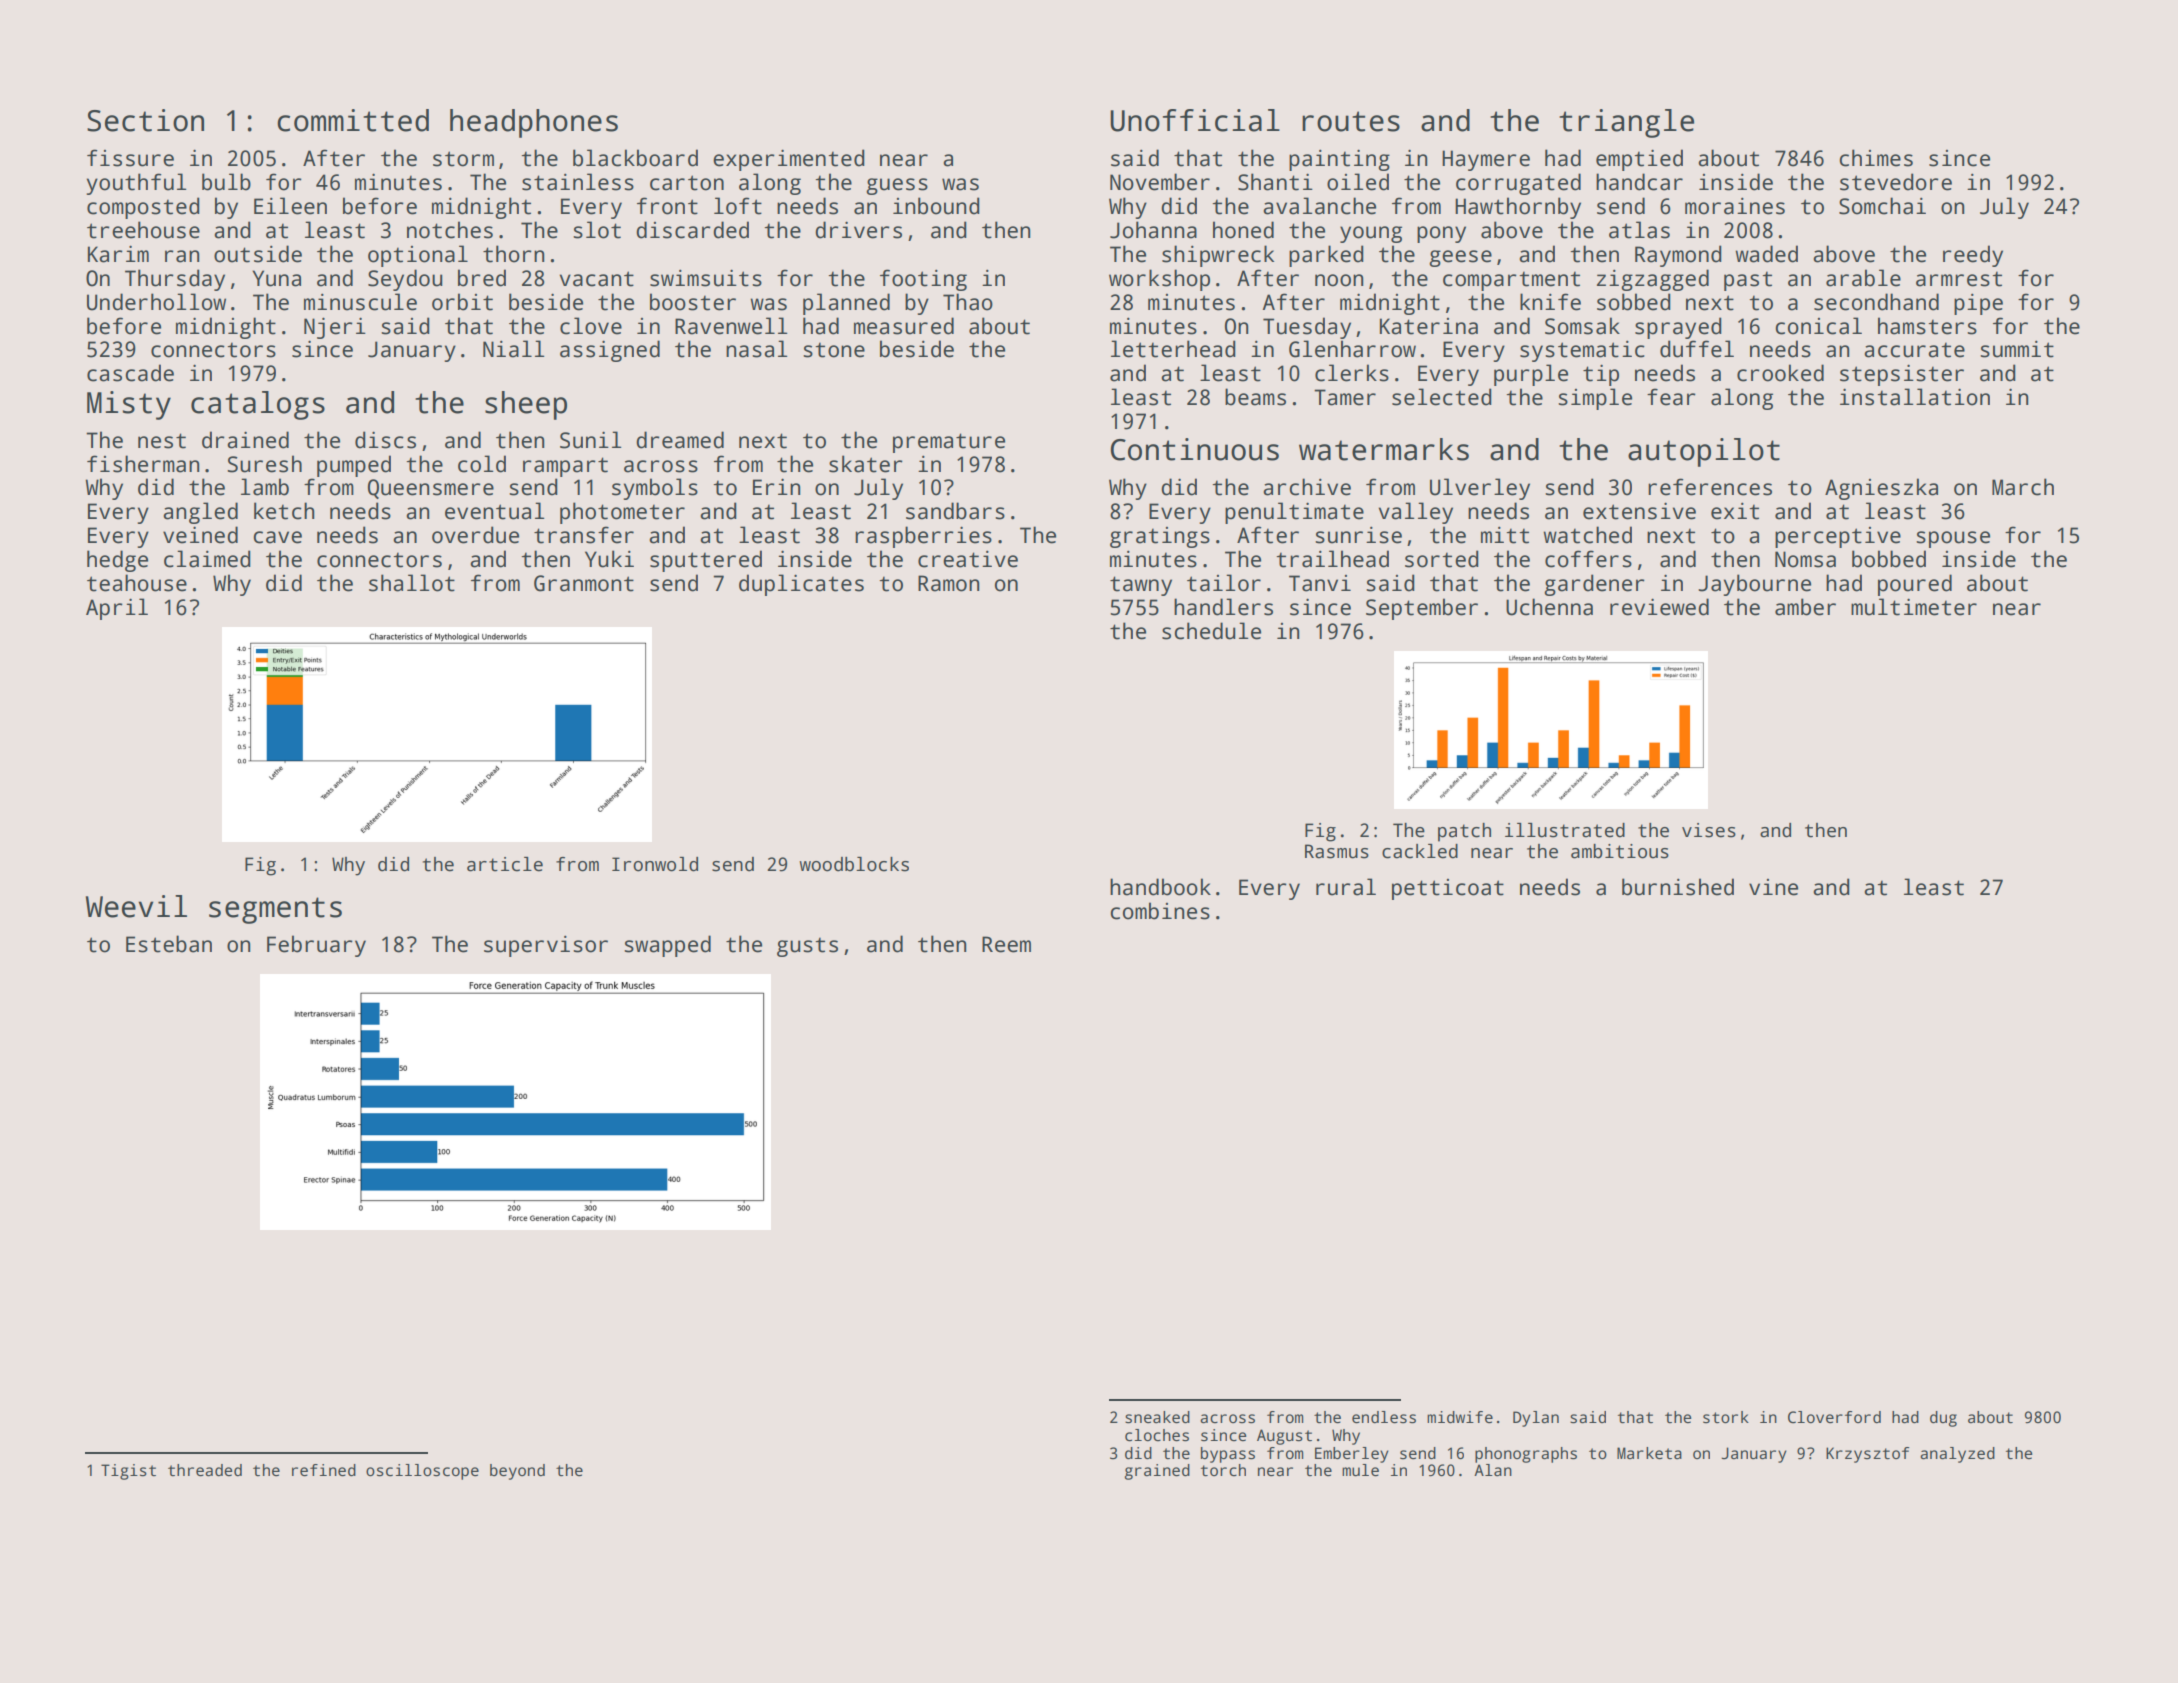 Image resolution: width=2178 pixels, height=1683 pixels. Describe the element at coordinates (534, 123) in the image. I see `headphones` at that location.
